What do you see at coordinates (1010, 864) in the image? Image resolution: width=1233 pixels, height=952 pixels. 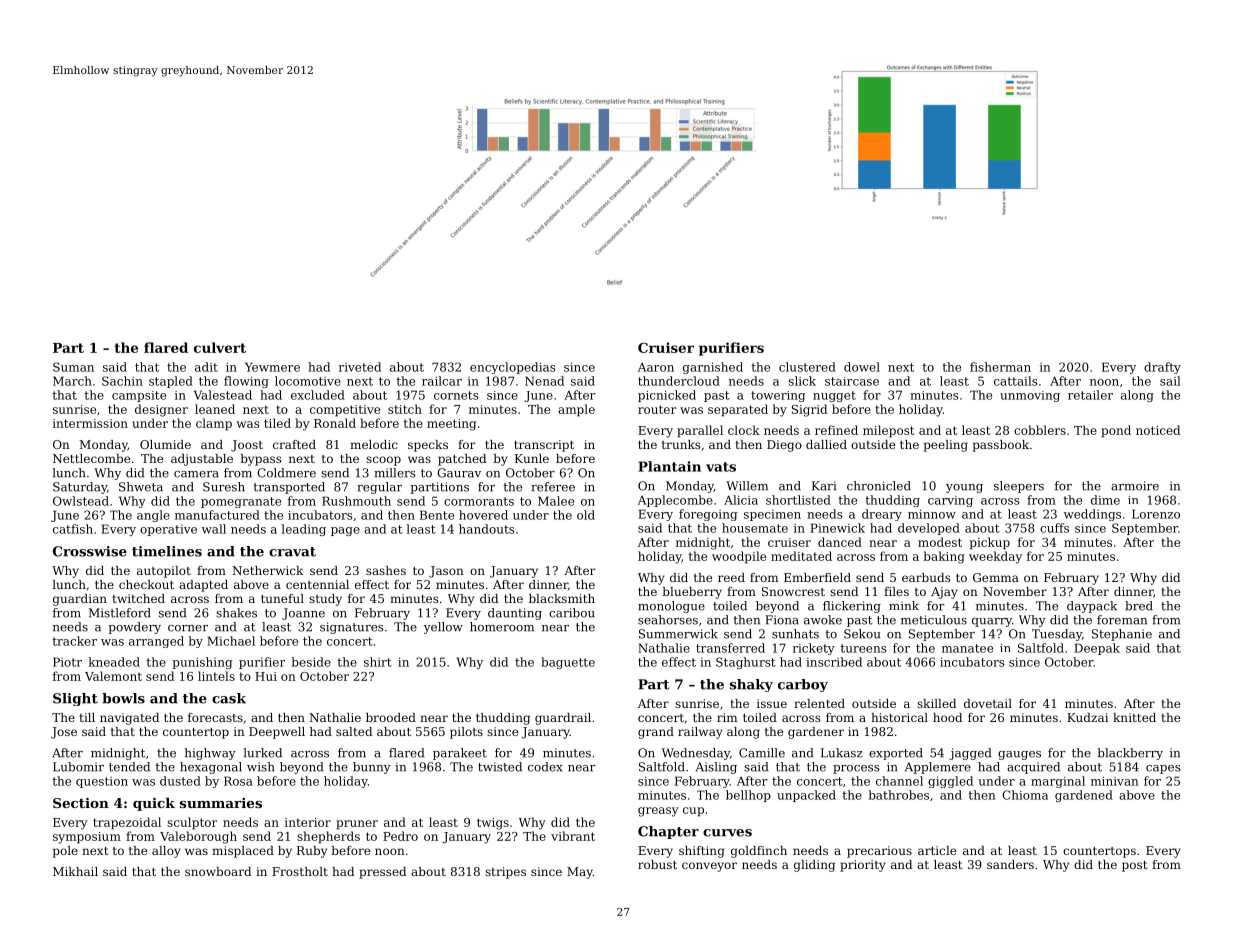 I see `sanders` at bounding box center [1010, 864].
